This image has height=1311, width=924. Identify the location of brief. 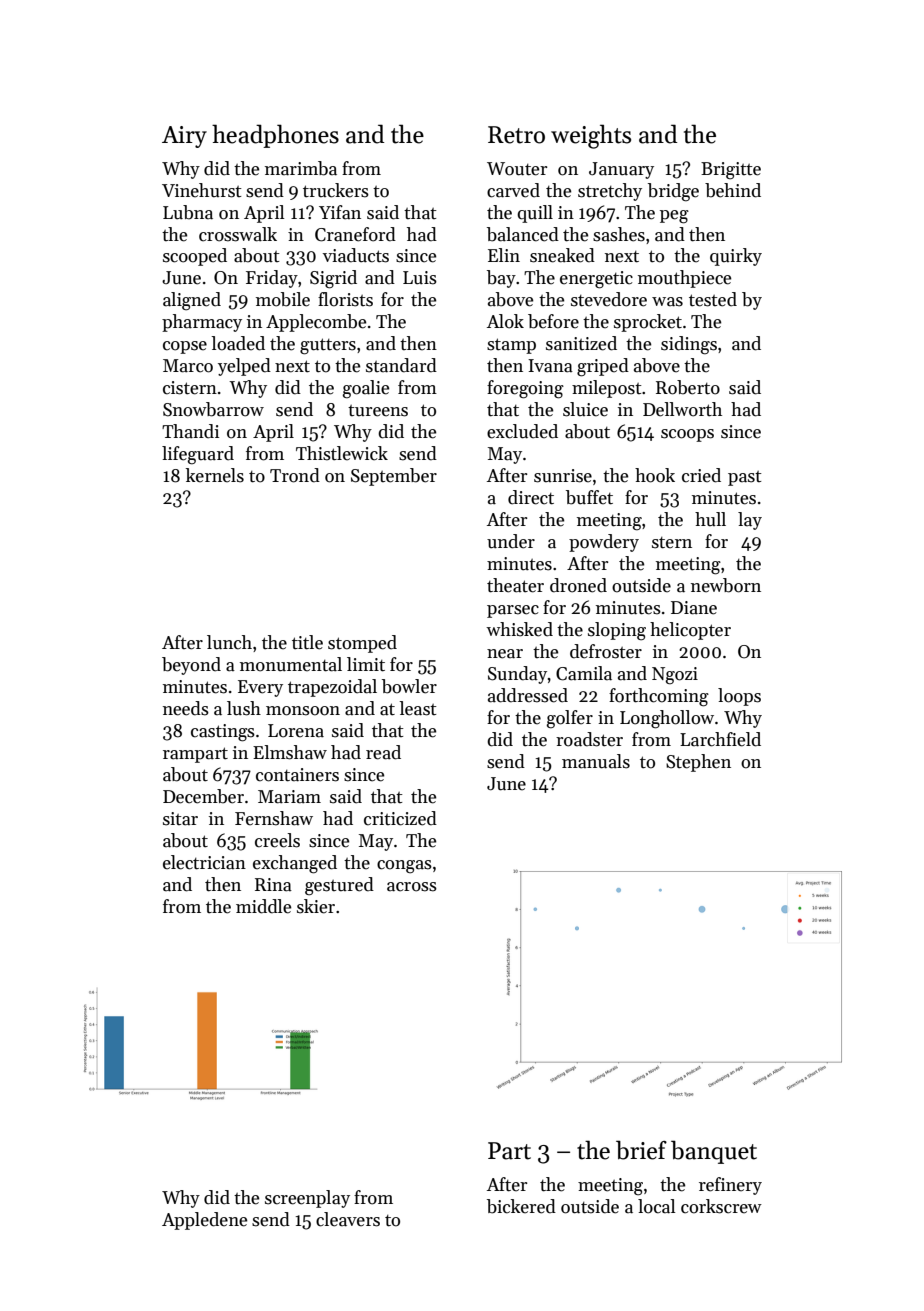
(641, 1150).
